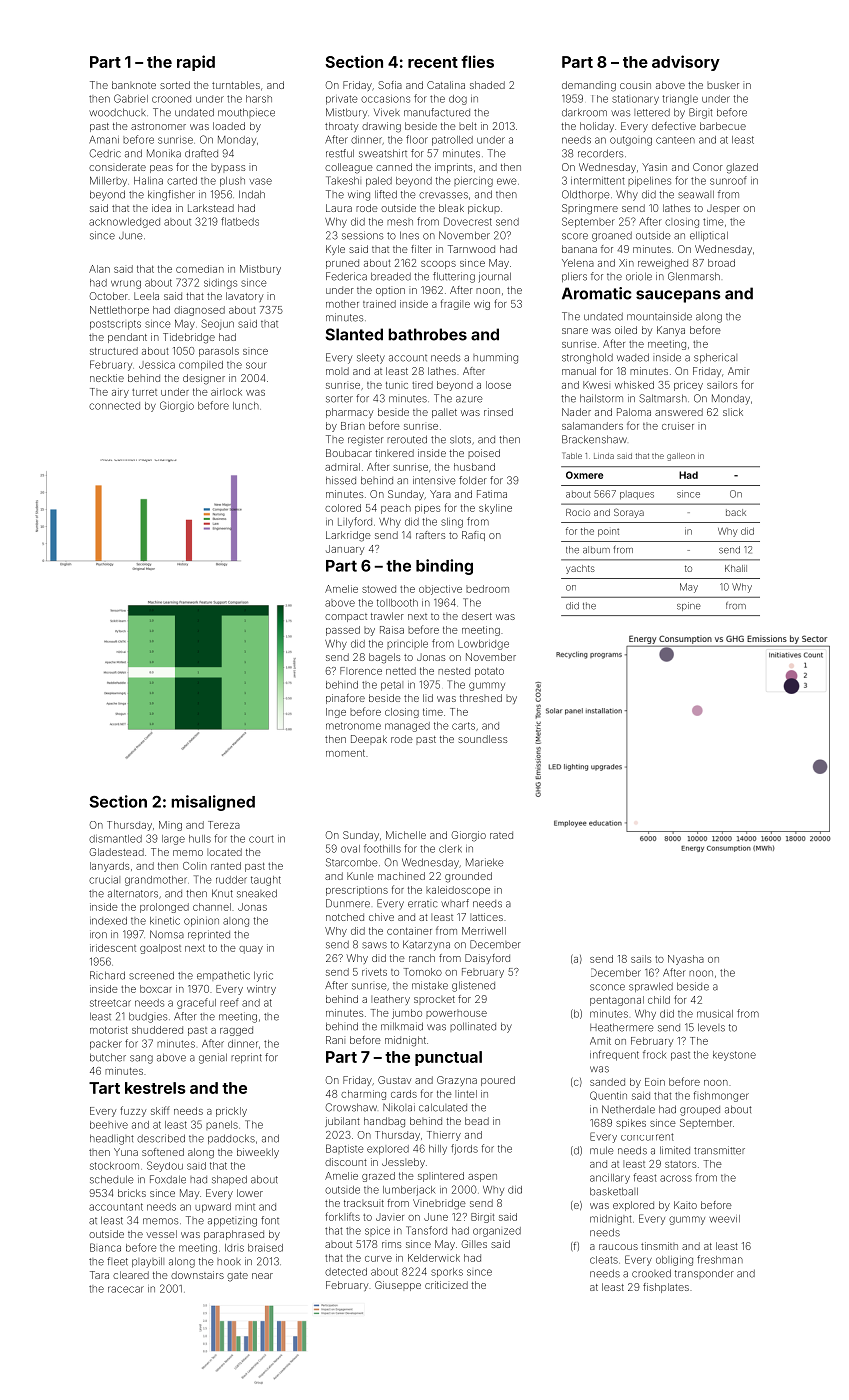  Describe the element at coordinates (501, 835) in the screenshot. I see `rated` at that location.
